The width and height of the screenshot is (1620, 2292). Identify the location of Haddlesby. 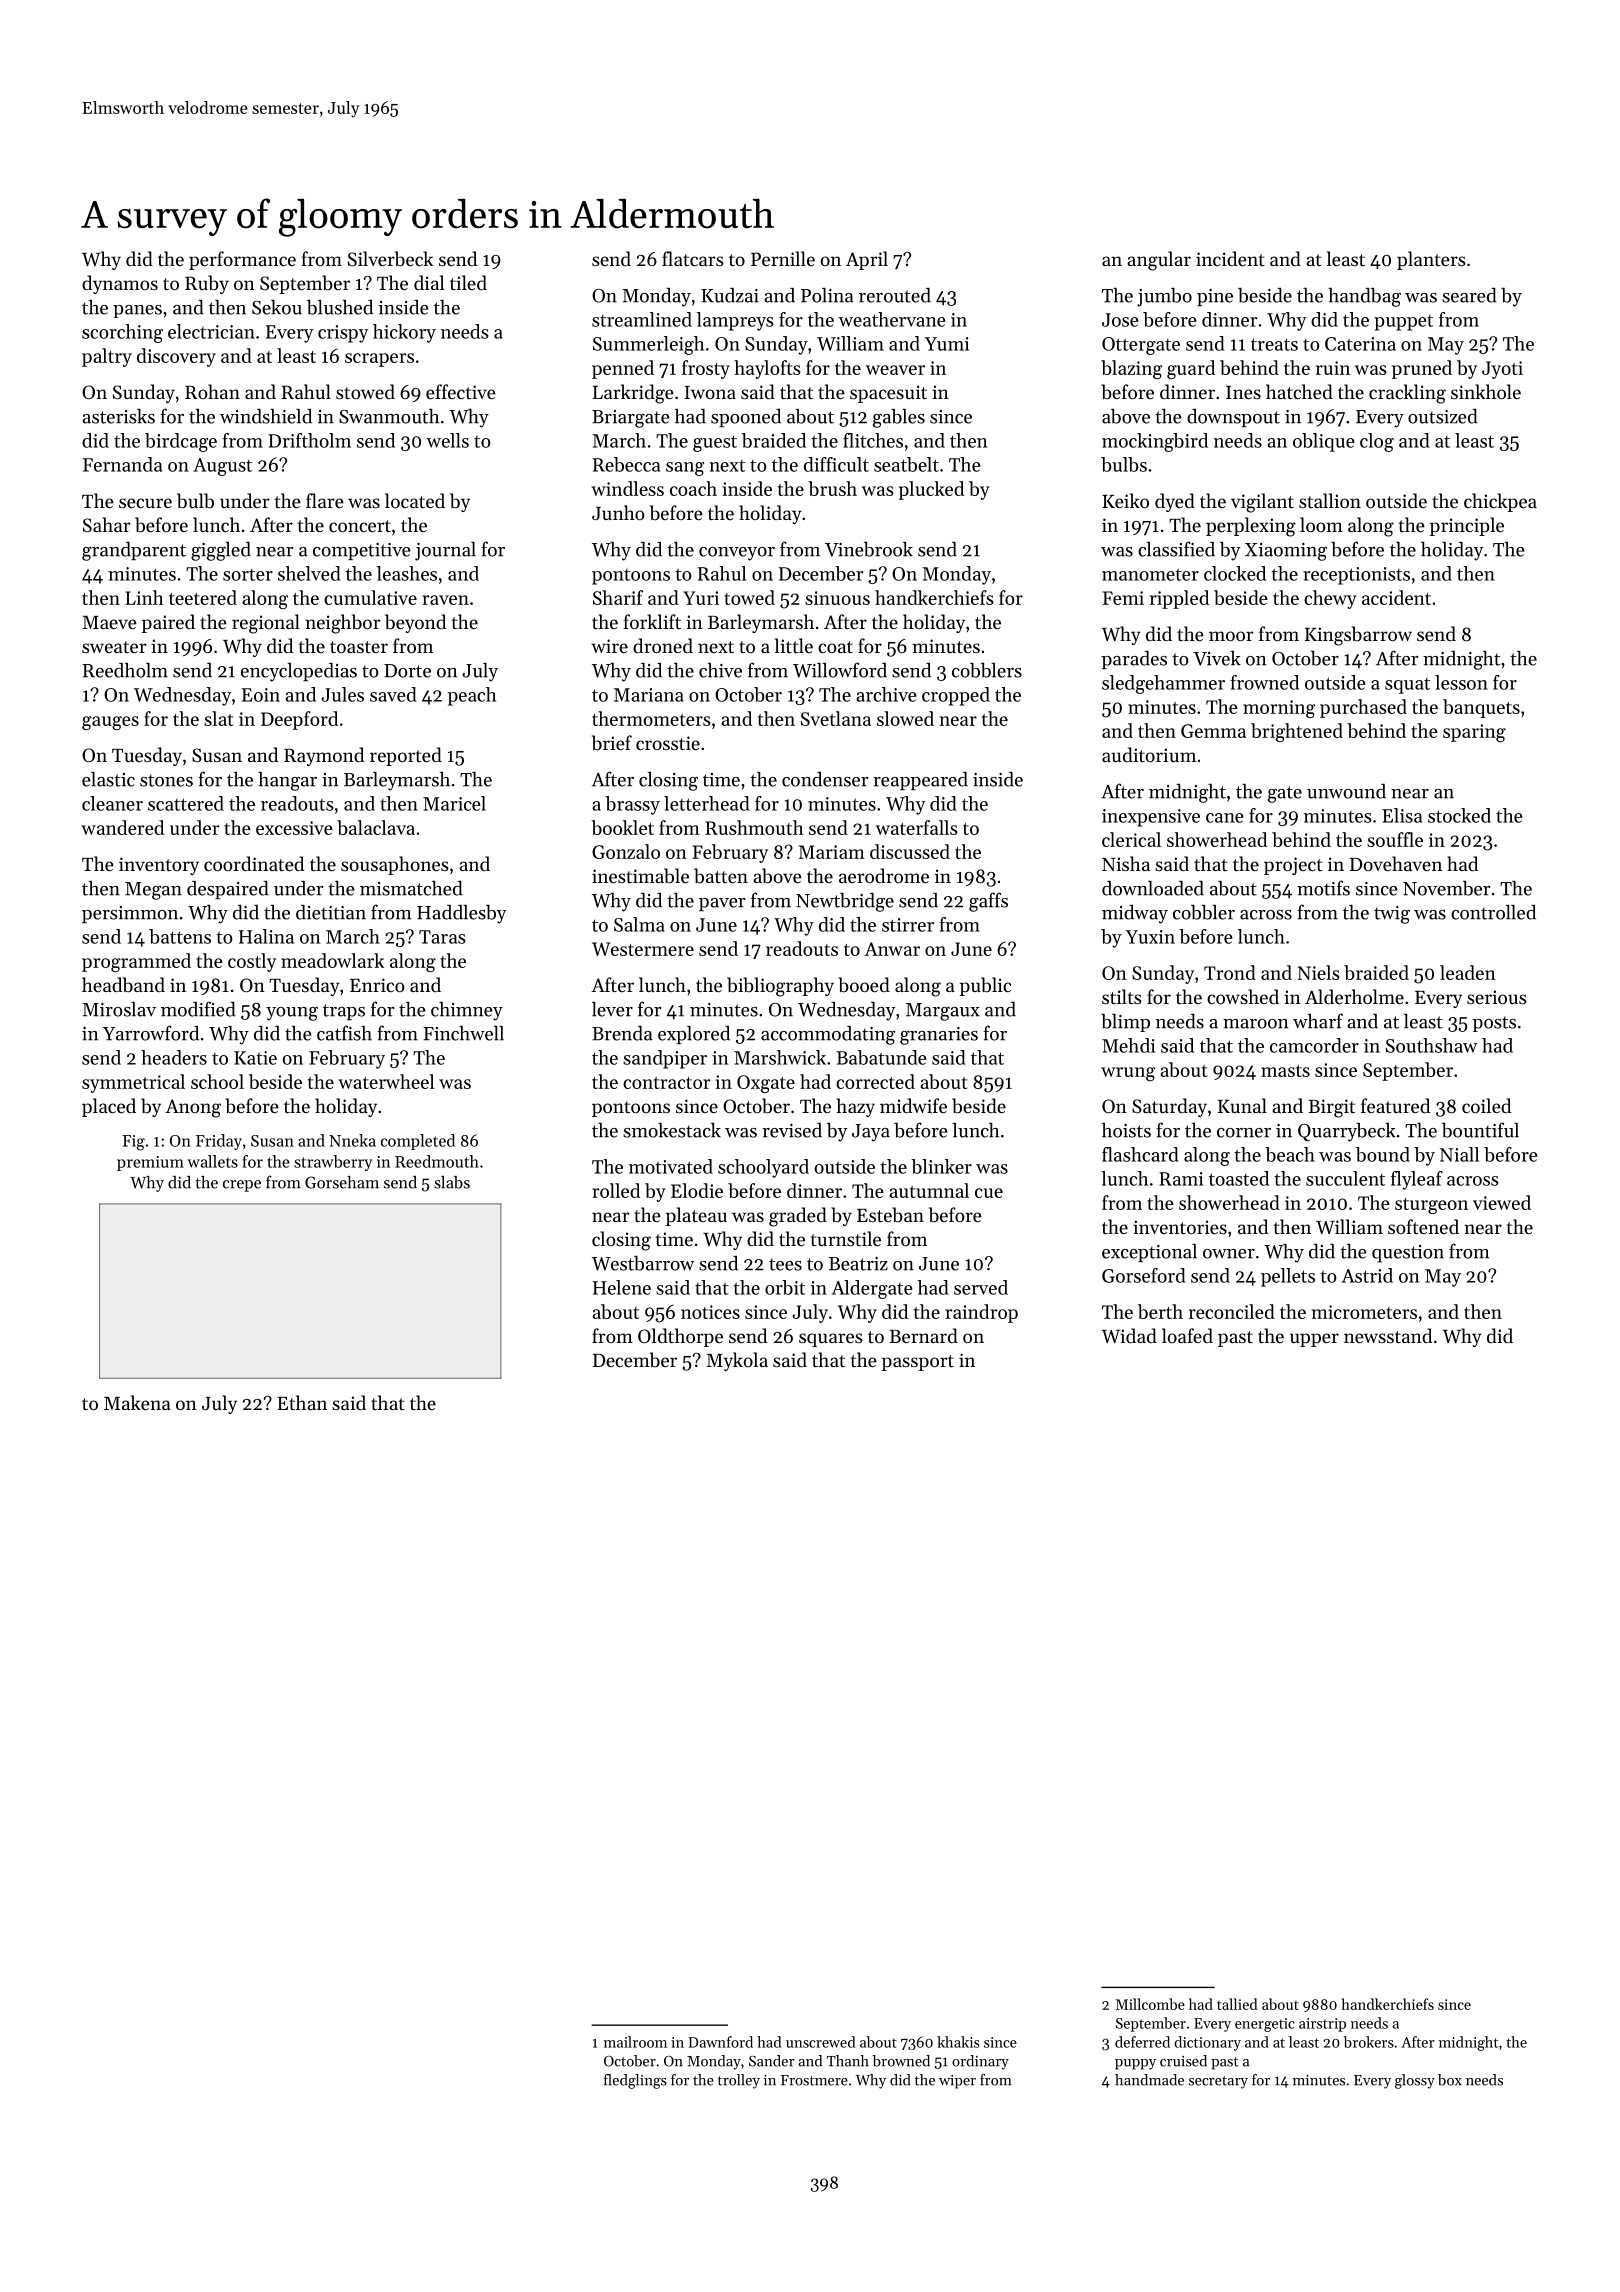
(461, 914).
